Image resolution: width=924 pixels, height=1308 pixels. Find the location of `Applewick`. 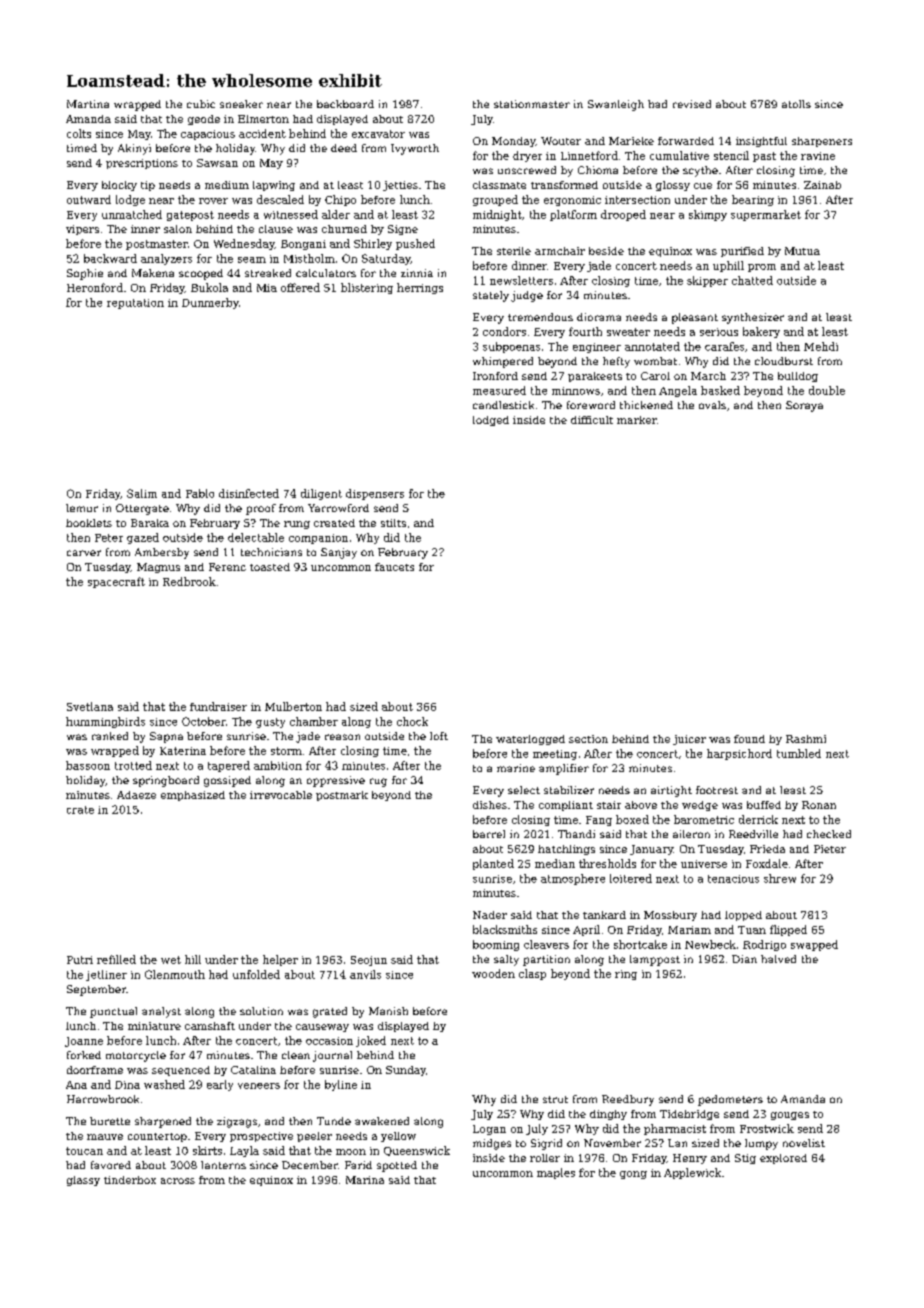

Applewick is located at coordinates (692, 1173).
